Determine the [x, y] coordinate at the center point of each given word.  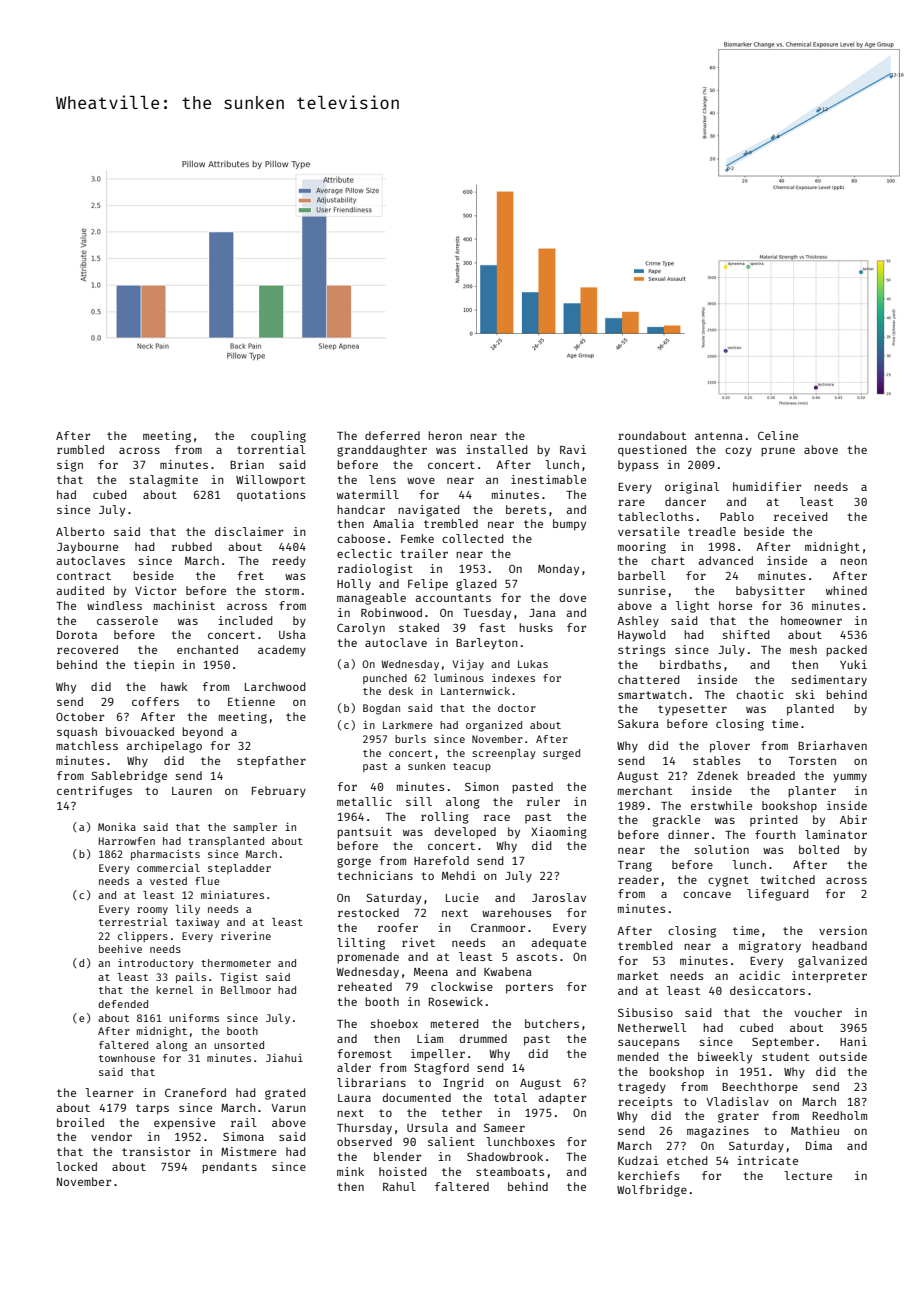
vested [168, 881]
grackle [676, 821]
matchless [87, 745]
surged [561, 754]
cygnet [728, 881]
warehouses [516, 912]
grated [285, 1094]
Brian [247, 464]
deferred [392, 435]
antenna [719, 436]
